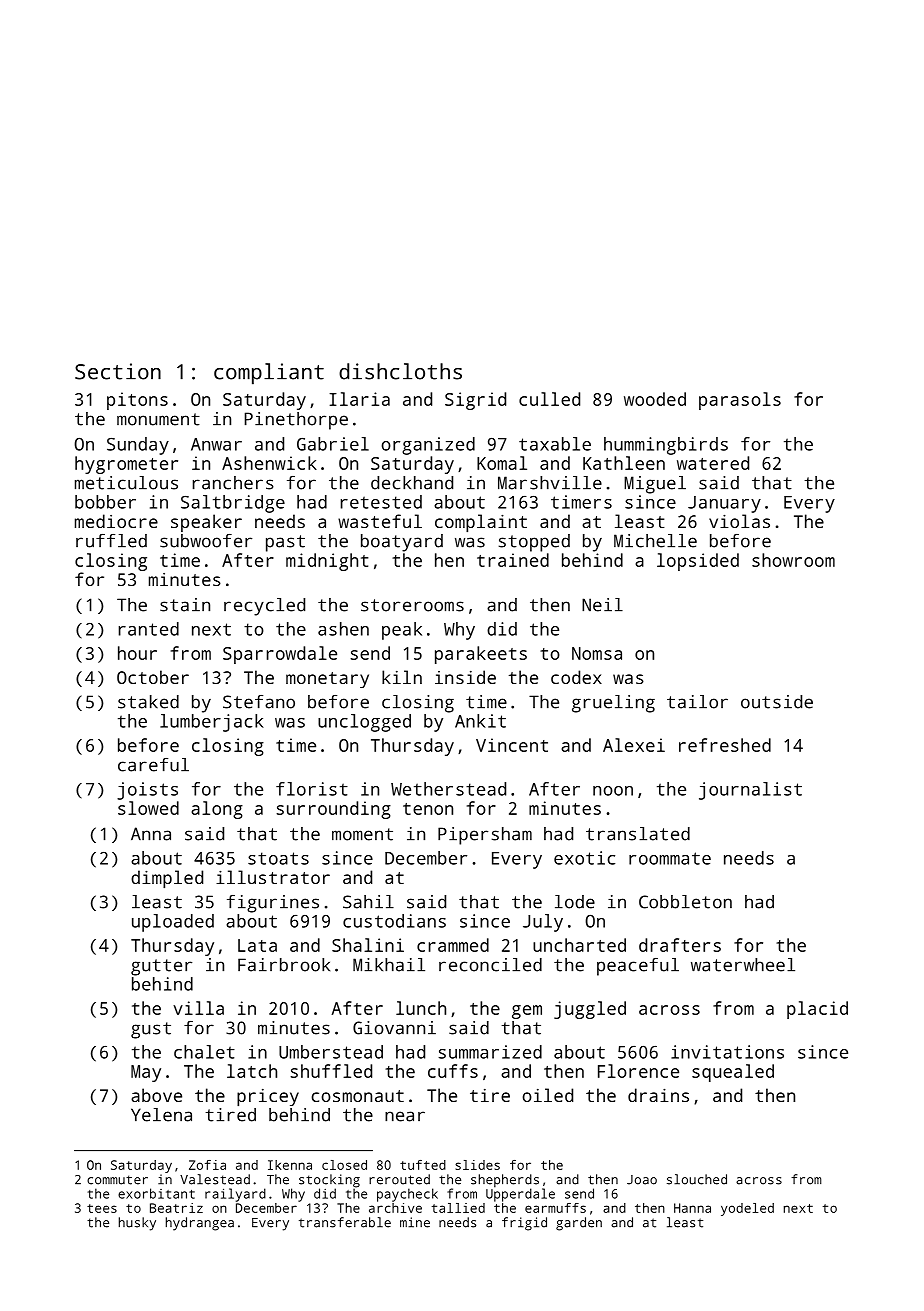  Describe the element at coordinates (584, 858) in the screenshot. I see `exotic` at that location.
